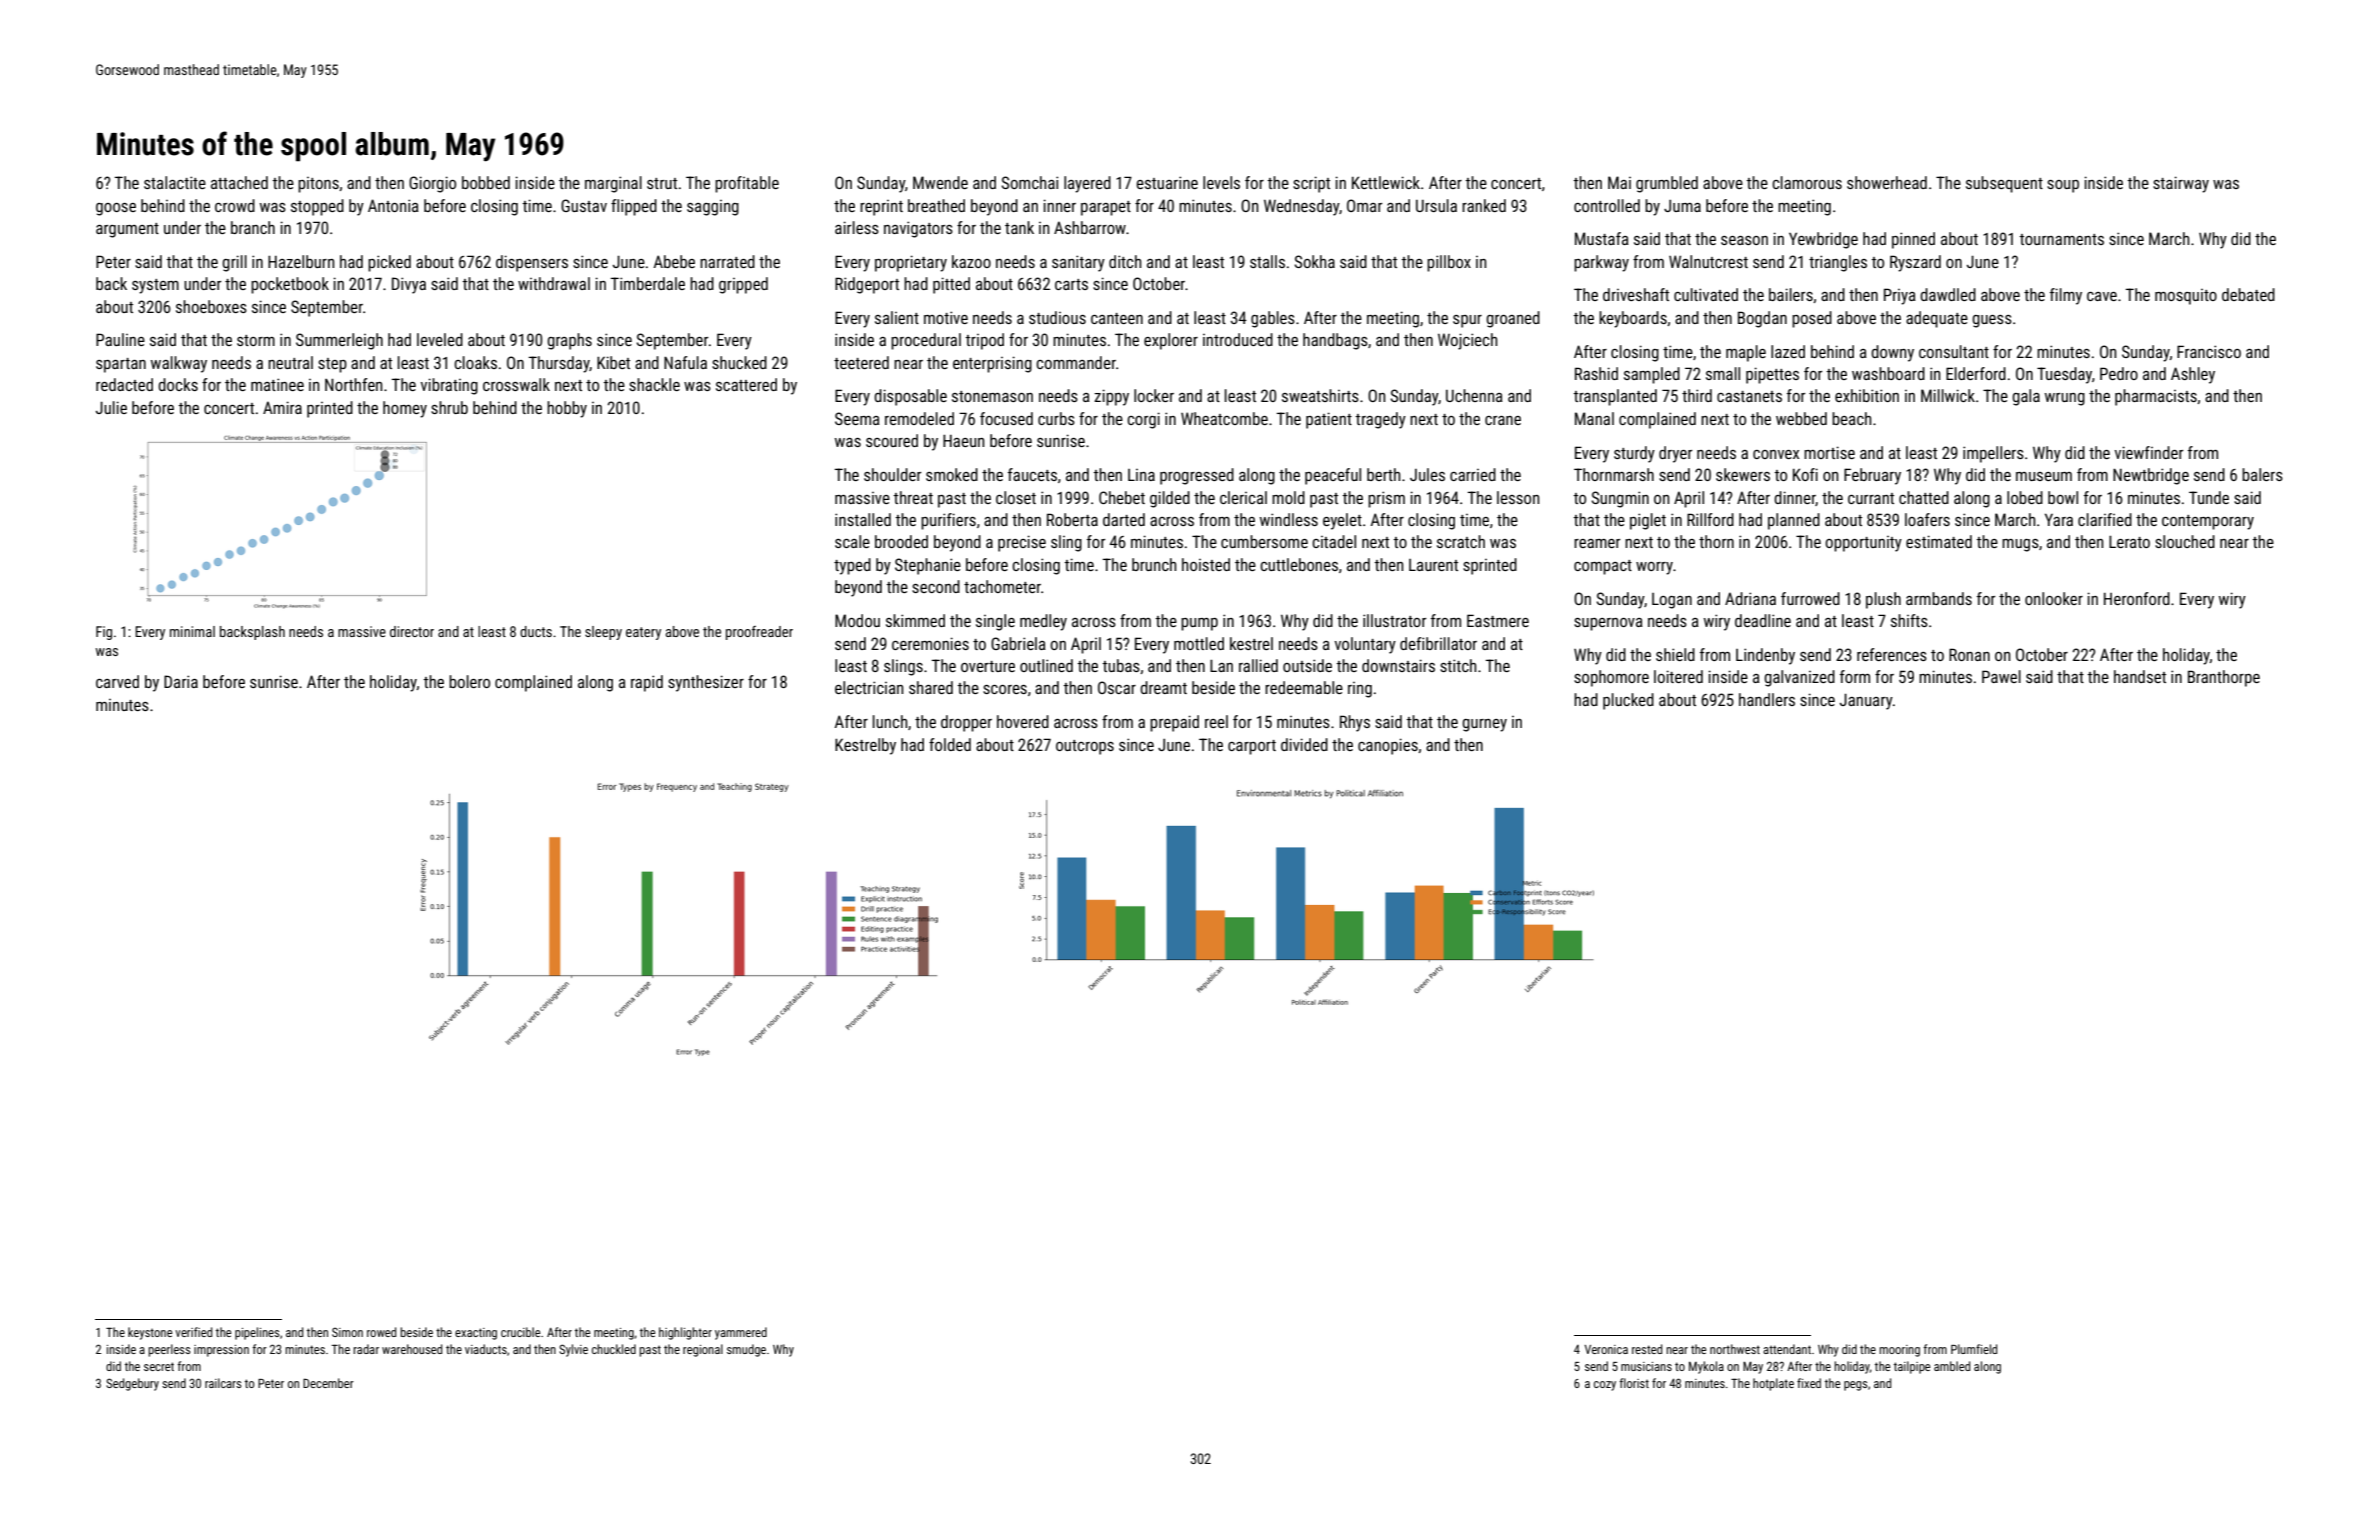  What do you see at coordinates (2181, 184) in the page?
I see `stairway` at bounding box center [2181, 184].
